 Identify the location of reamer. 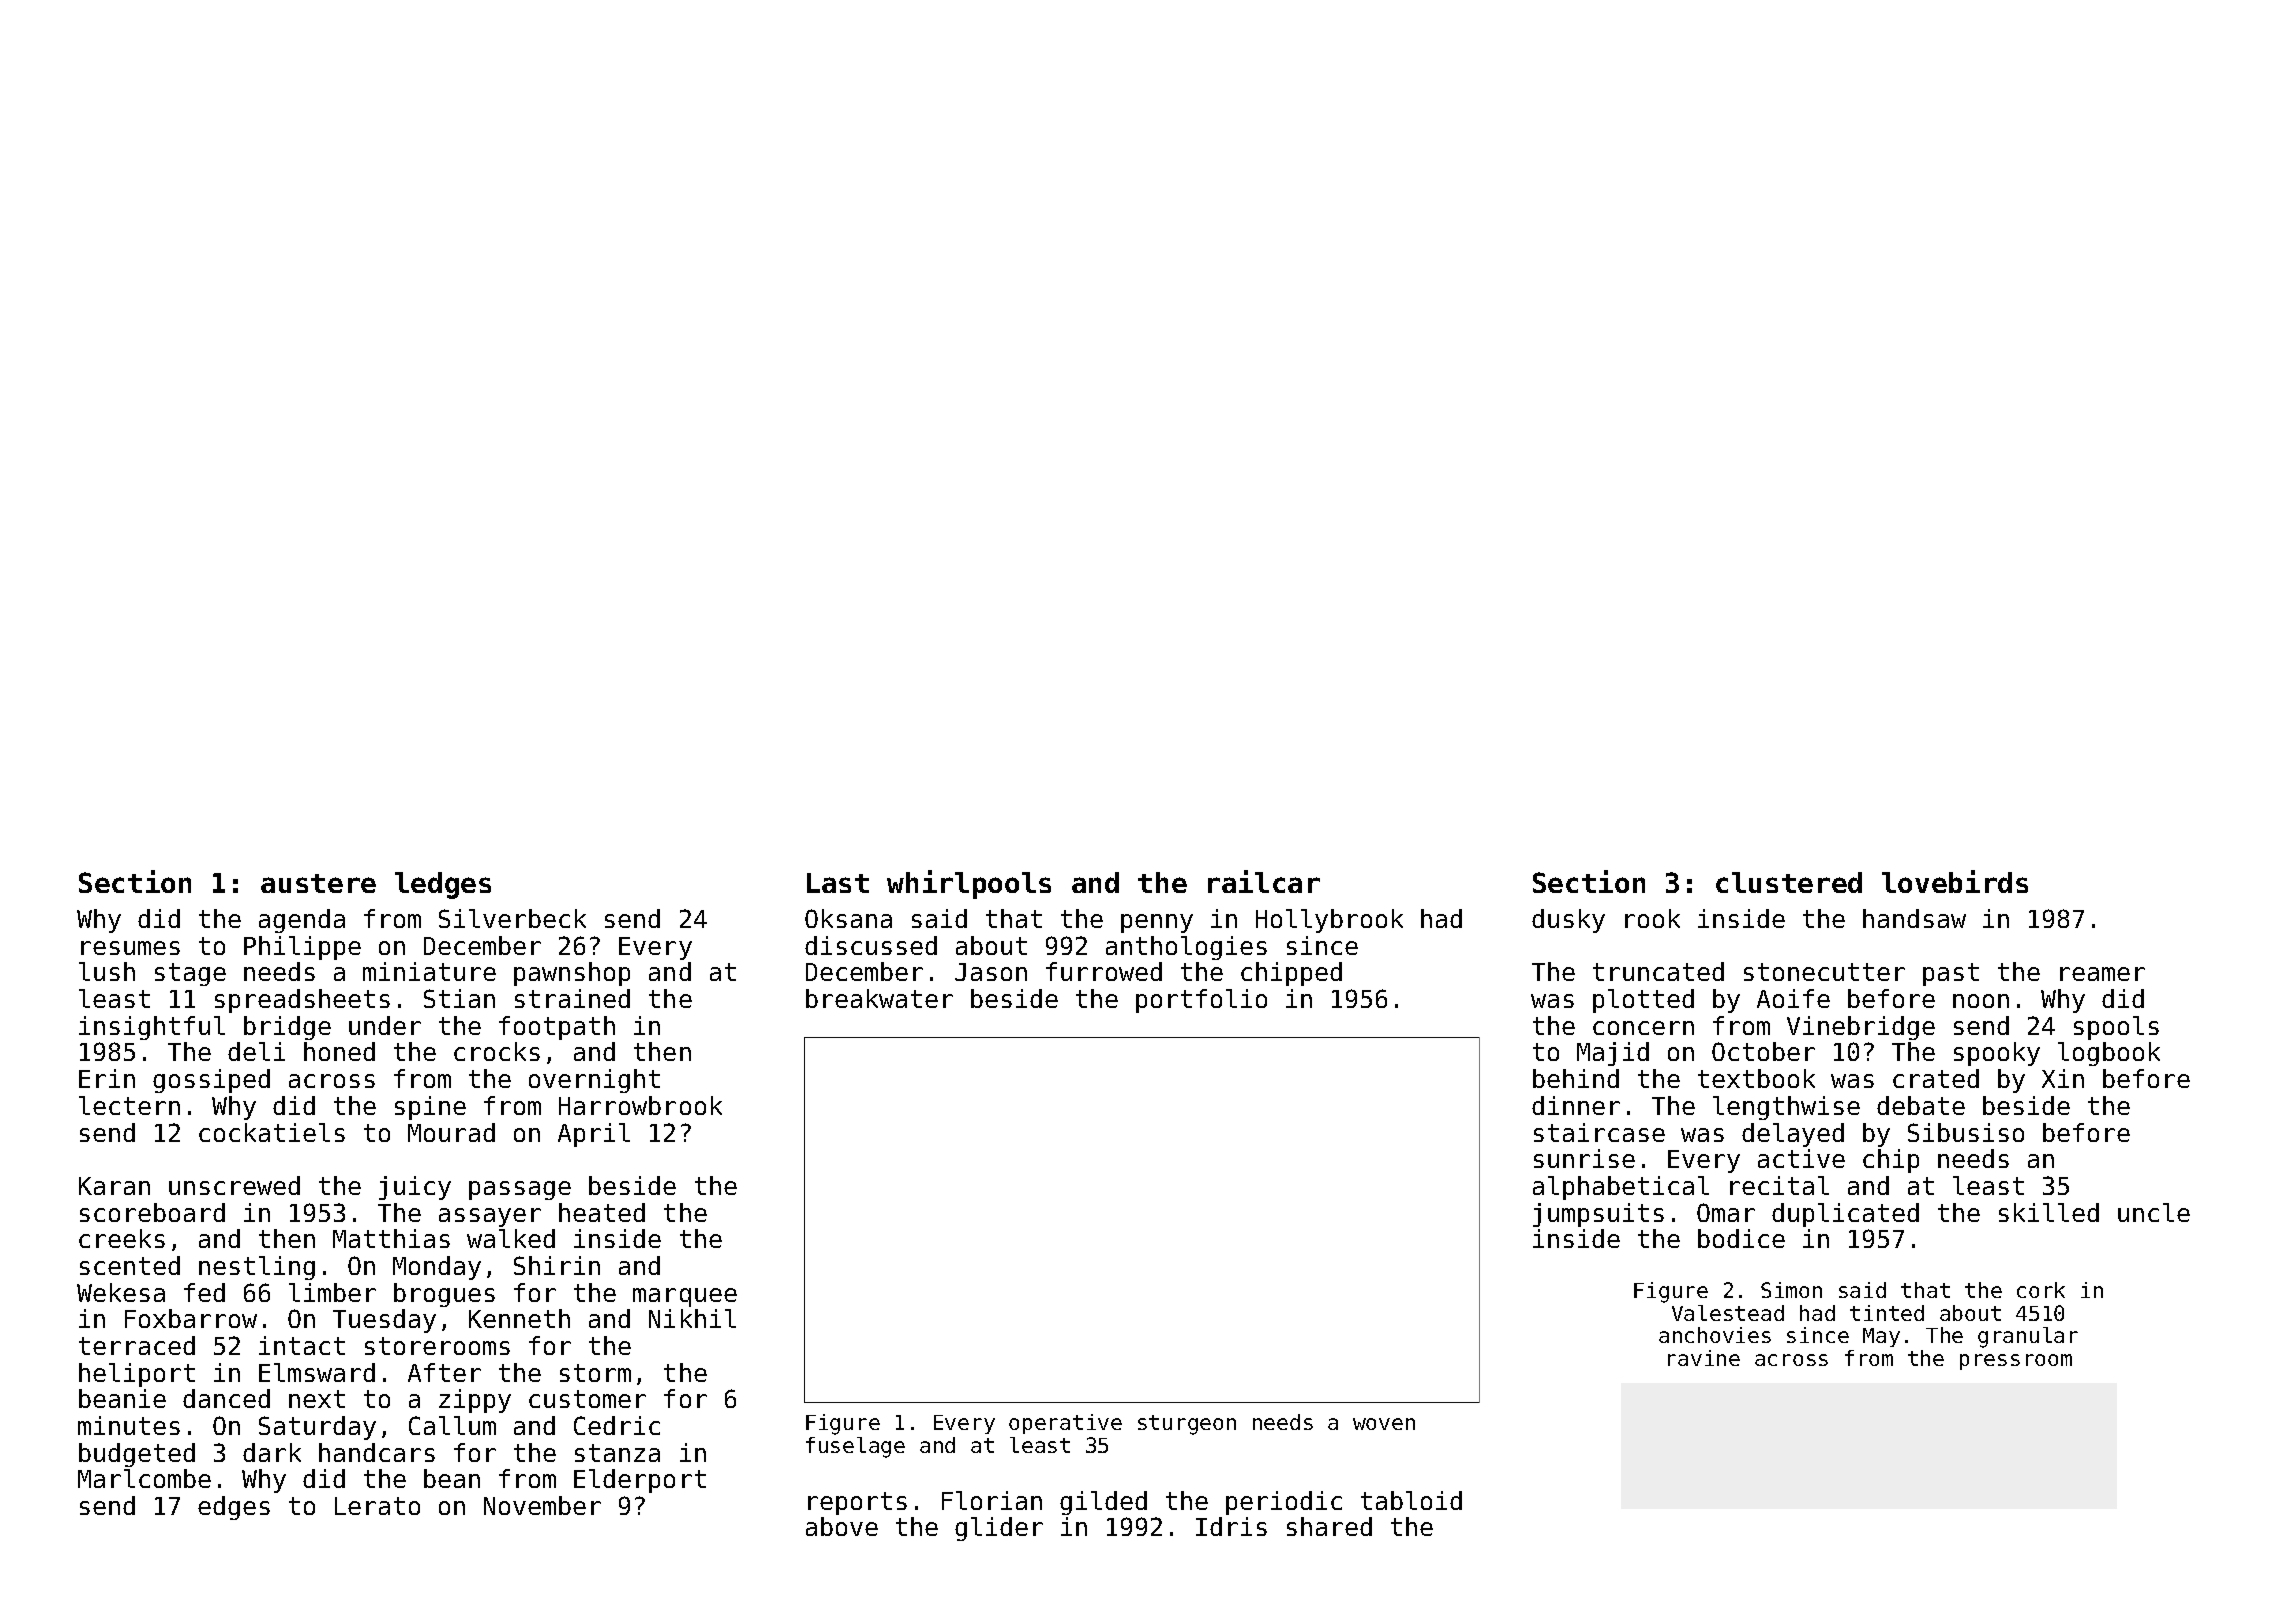
(2102, 974).
